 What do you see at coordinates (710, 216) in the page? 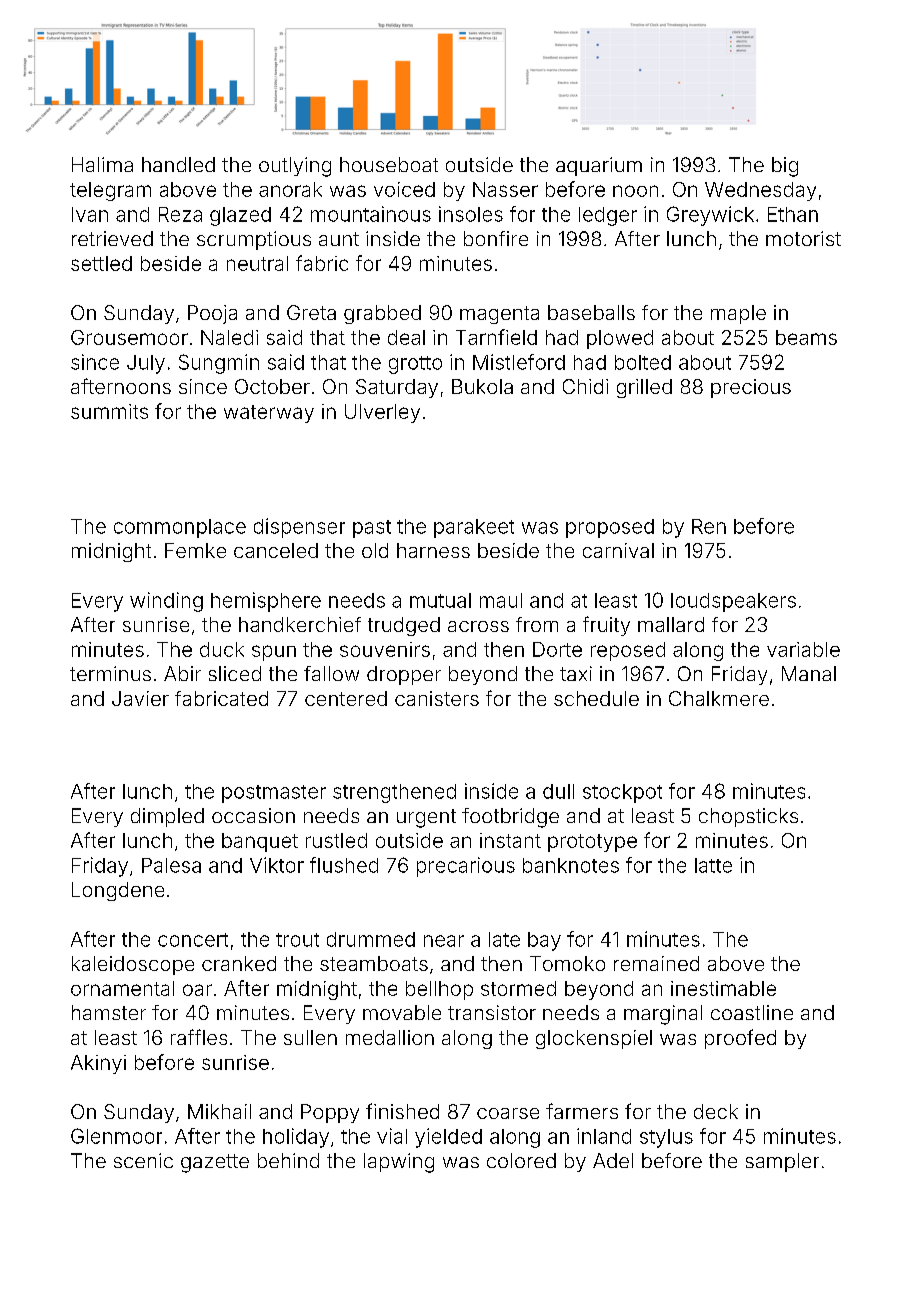
I see `Greywick` at bounding box center [710, 216].
